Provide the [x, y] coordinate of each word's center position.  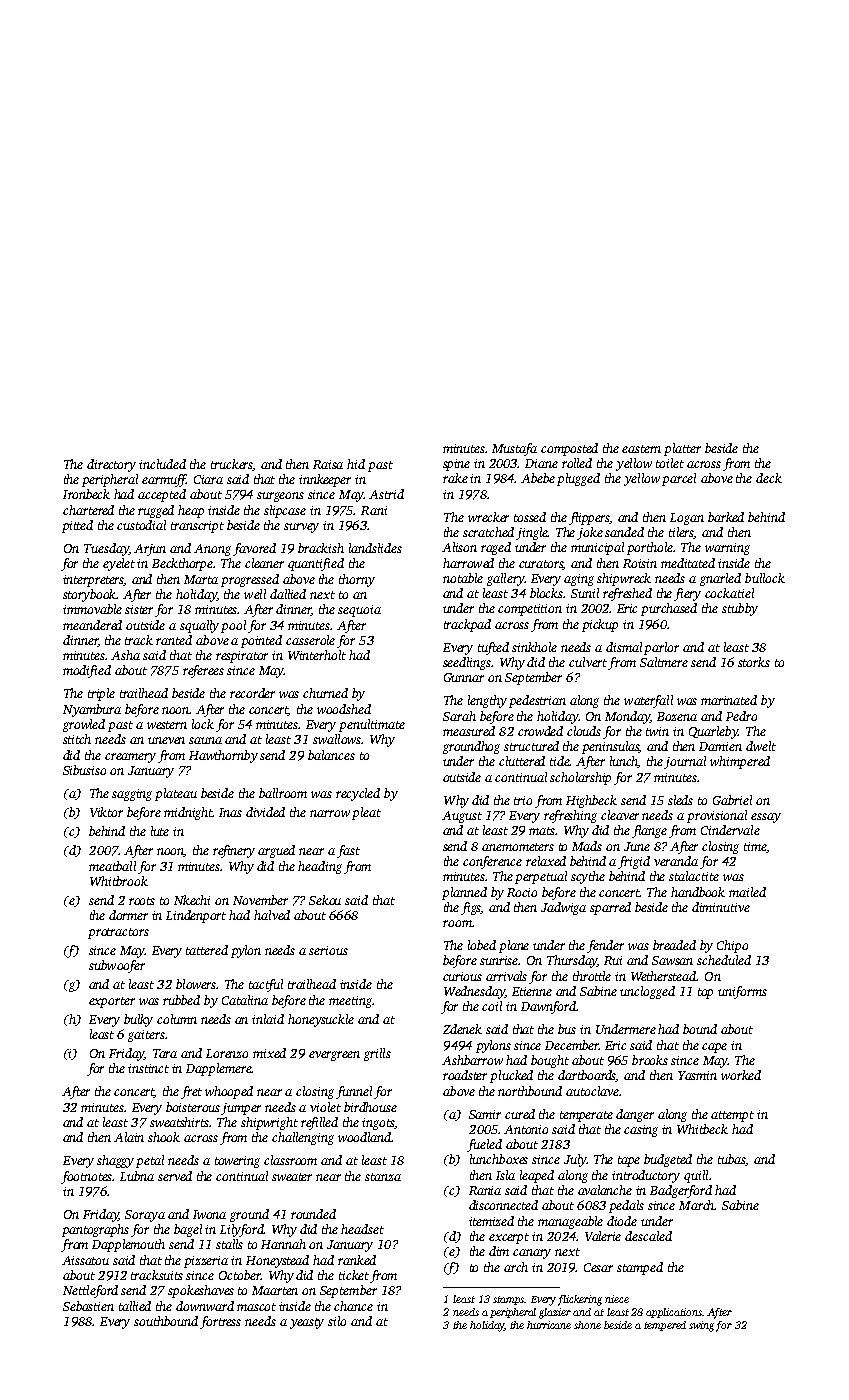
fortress [220, 1322]
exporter [112, 1002]
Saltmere [664, 662]
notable [463, 578]
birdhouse [370, 1107]
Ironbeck [86, 494]
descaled [648, 1236]
